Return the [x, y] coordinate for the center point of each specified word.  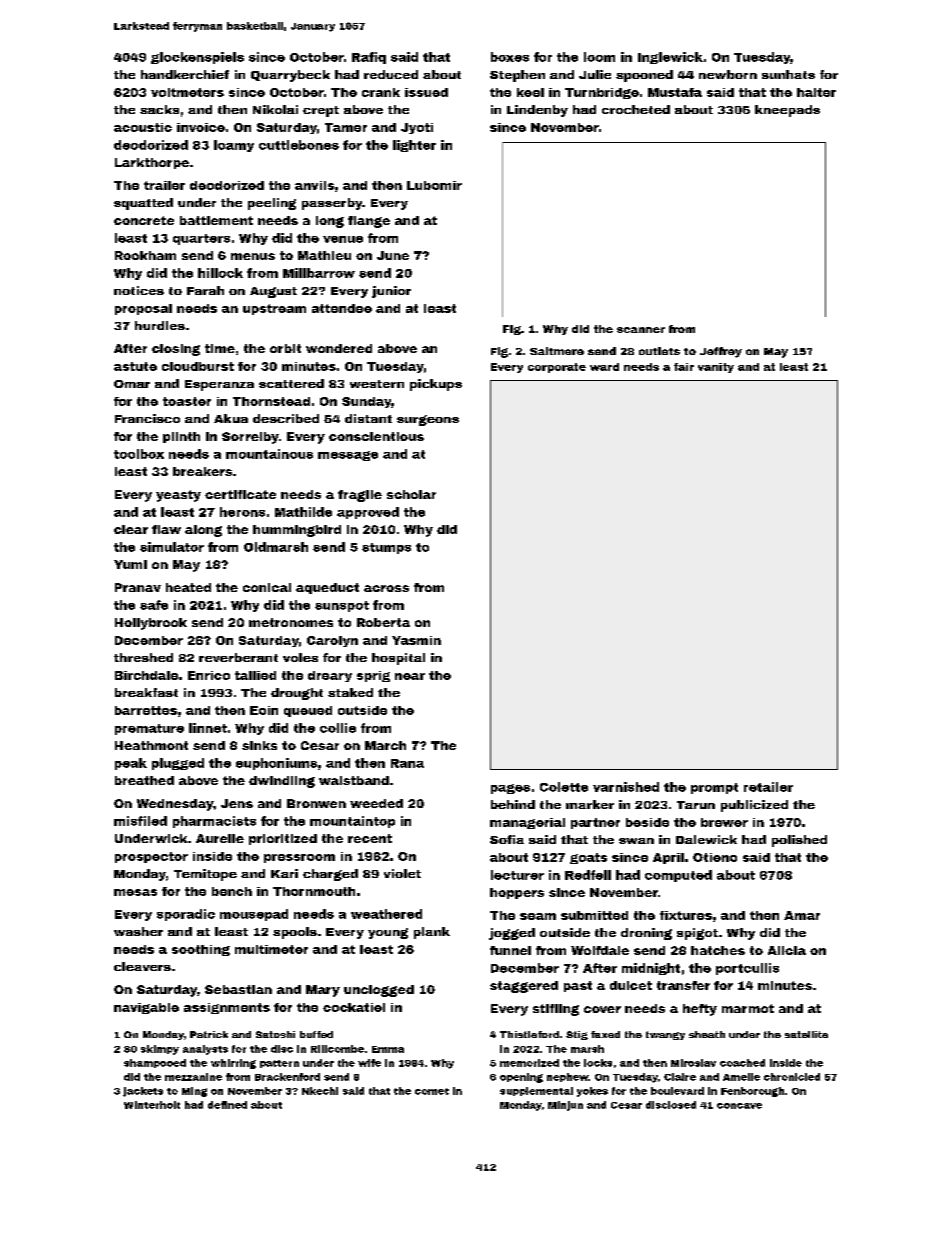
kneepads [787, 111]
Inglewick [670, 58]
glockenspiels [197, 58]
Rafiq [369, 58]
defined [227, 1105]
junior [391, 292]
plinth [181, 437]
